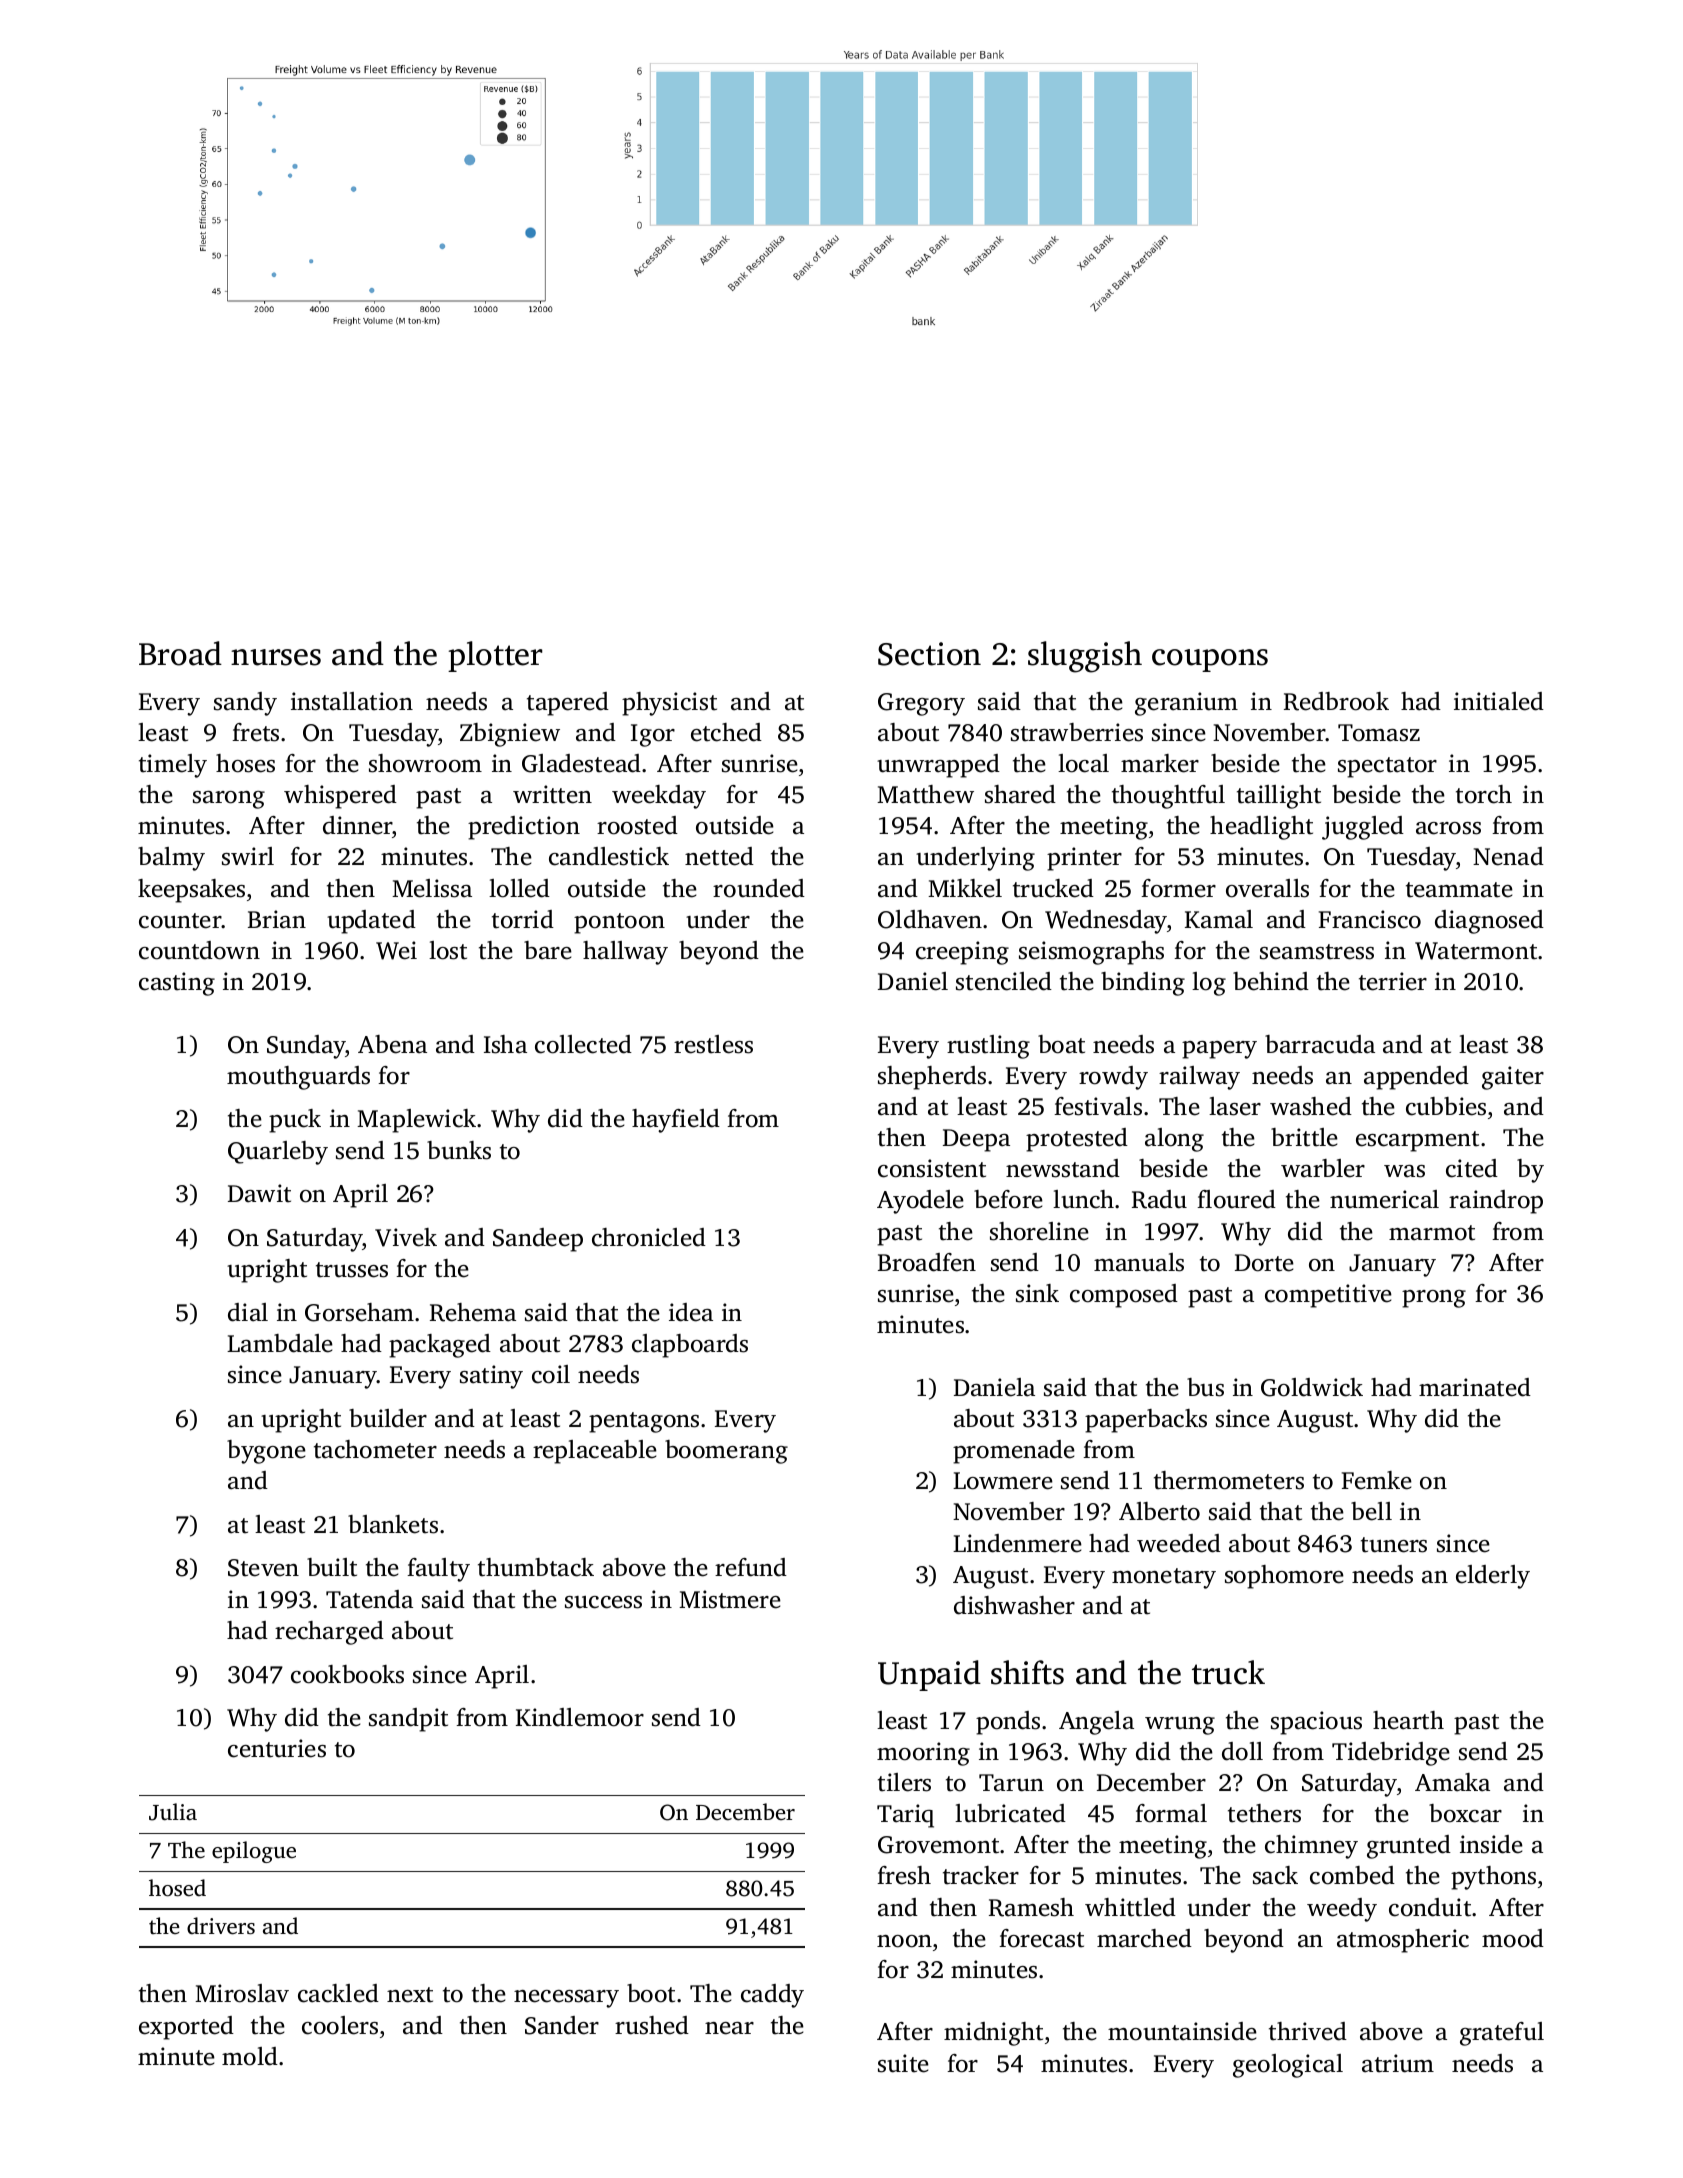  Describe the element at coordinates (603, 1602) in the screenshot. I see `success` at that location.
